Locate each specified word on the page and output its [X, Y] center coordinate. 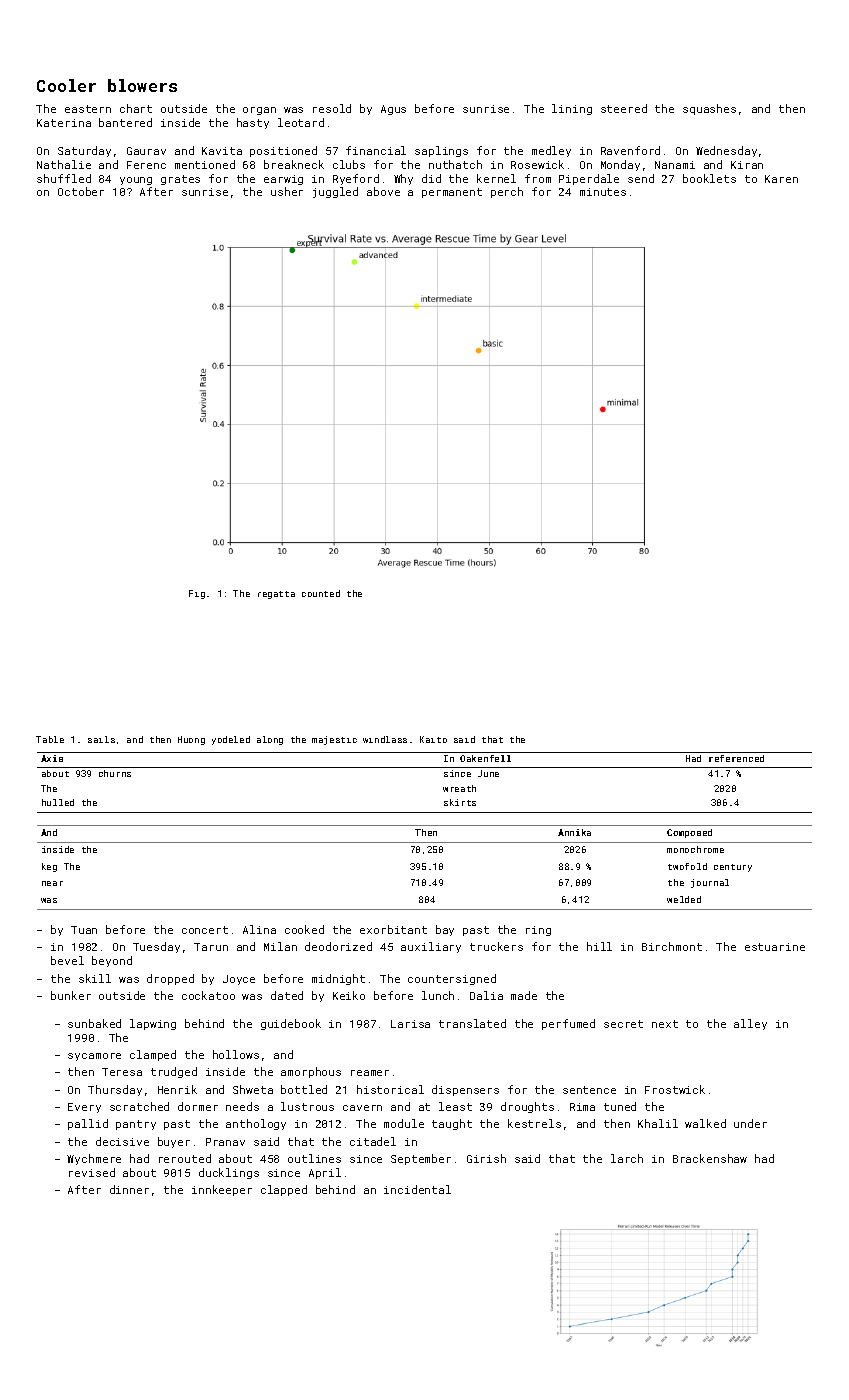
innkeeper [222, 1190]
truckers [496, 946]
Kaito [433, 739]
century [733, 868]
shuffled [64, 178]
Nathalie [64, 164]
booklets [709, 178]
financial [376, 150]
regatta [276, 595]
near [52, 883]
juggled [335, 192]
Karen [781, 179]
